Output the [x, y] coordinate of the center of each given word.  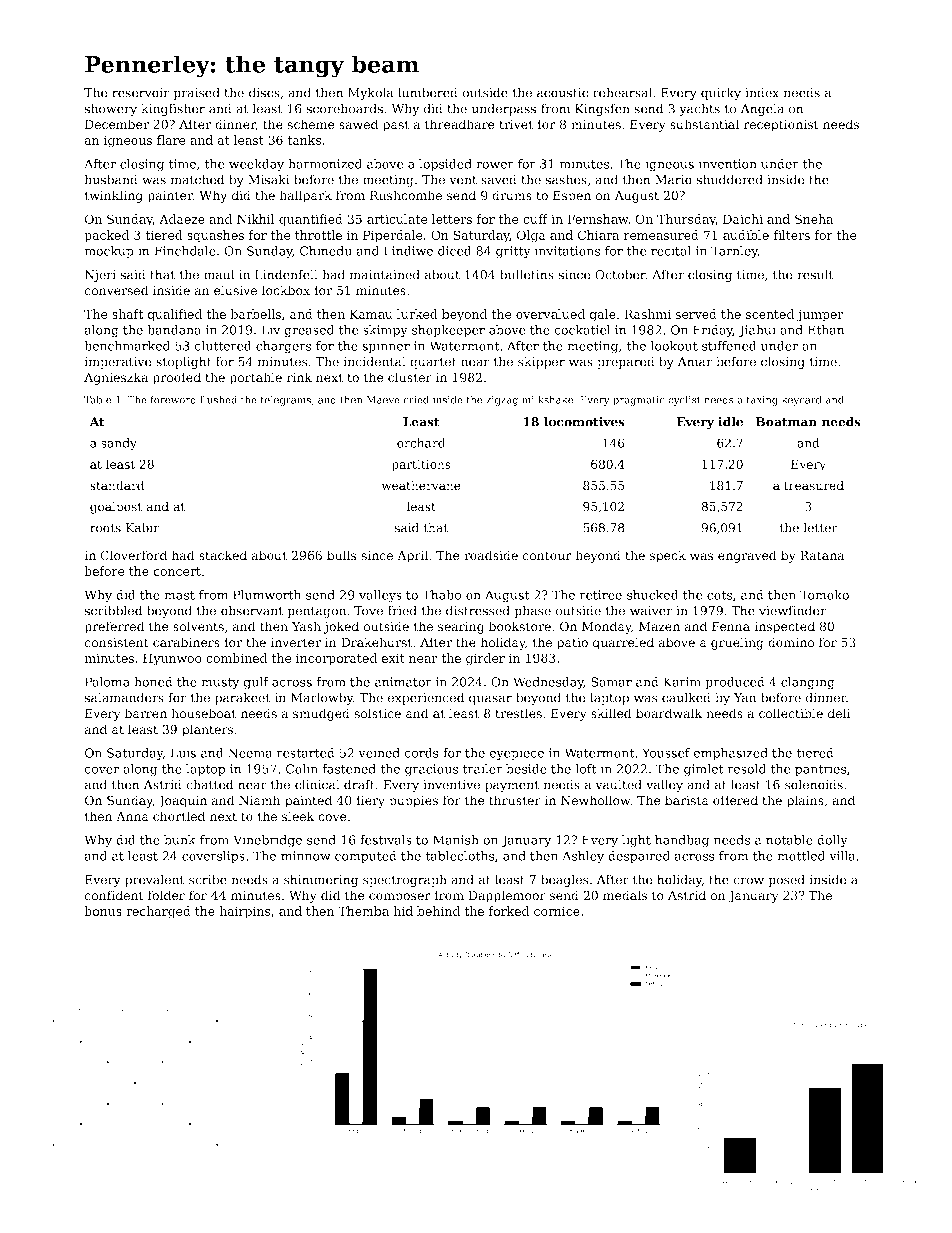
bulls [342, 555]
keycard [802, 400]
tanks [304, 140]
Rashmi [648, 314]
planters [207, 730]
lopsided [445, 165]
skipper [541, 362]
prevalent [154, 880]
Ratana [822, 556]
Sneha [814, 219]
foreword [173, 399]
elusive [235, 290]
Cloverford [133, 555]
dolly [832, 841]
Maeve [383, 400]
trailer [483, 769]
